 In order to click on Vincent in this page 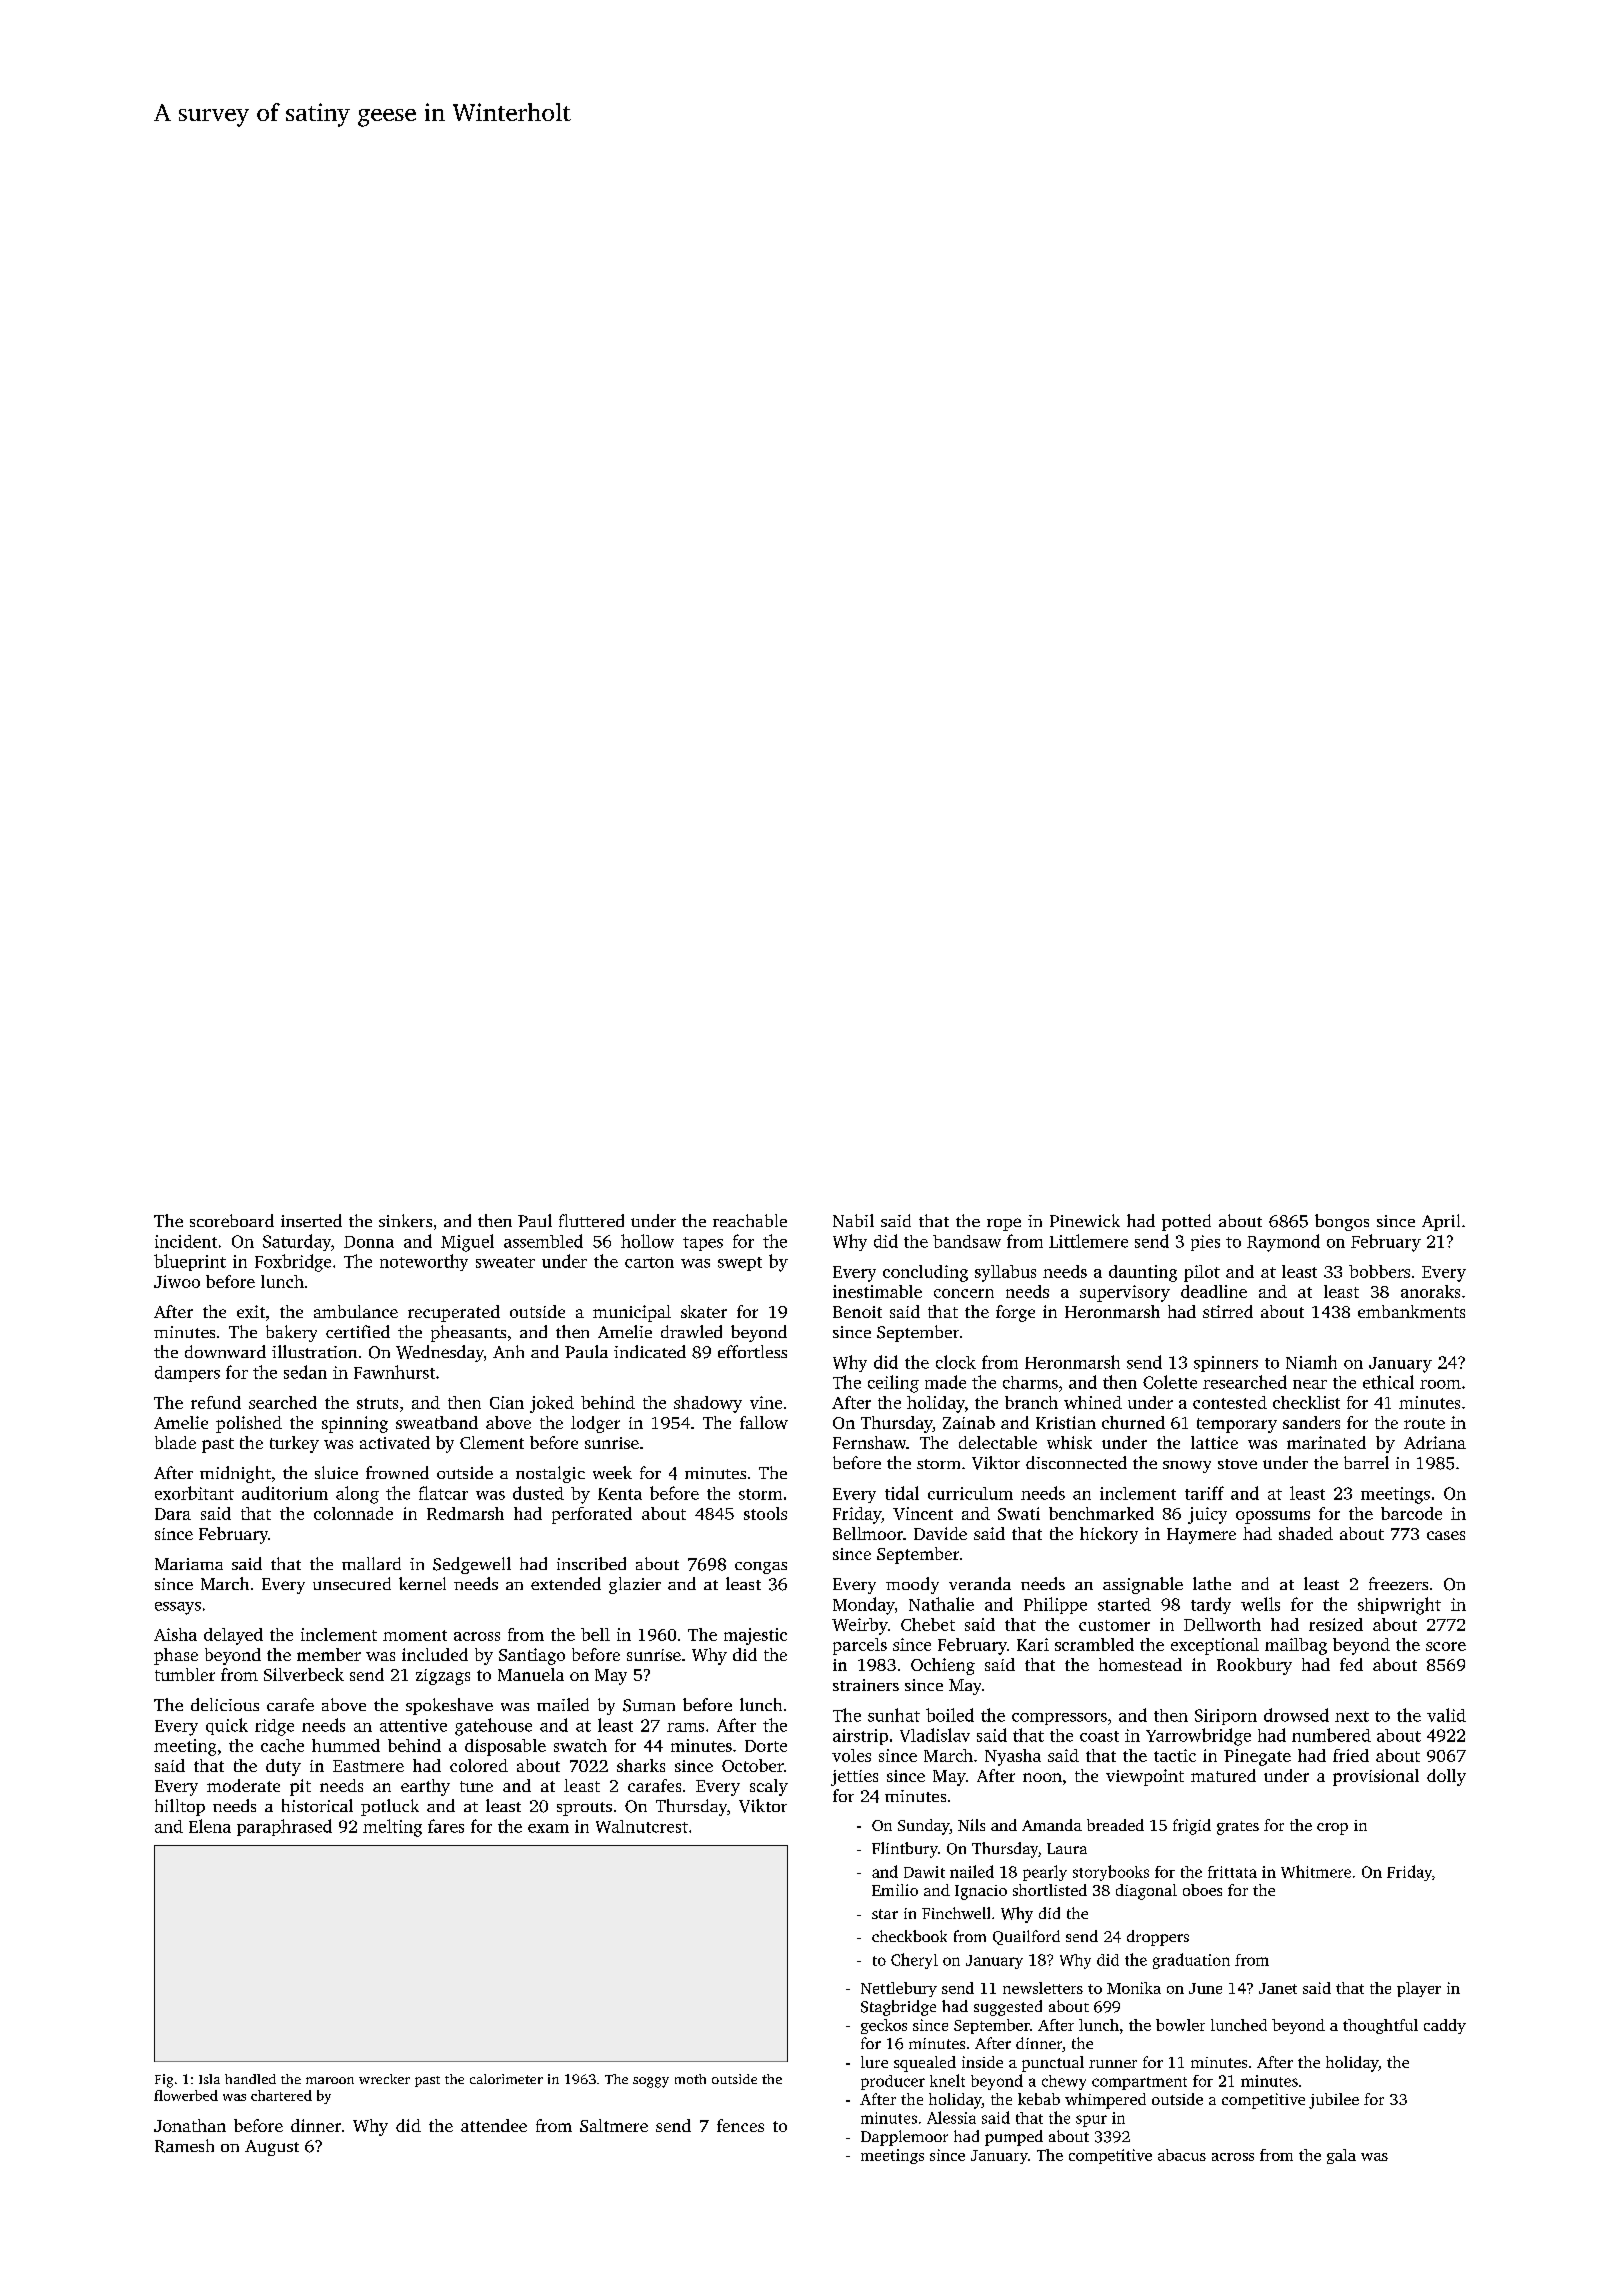, I will do `click(923, 1513)`.
